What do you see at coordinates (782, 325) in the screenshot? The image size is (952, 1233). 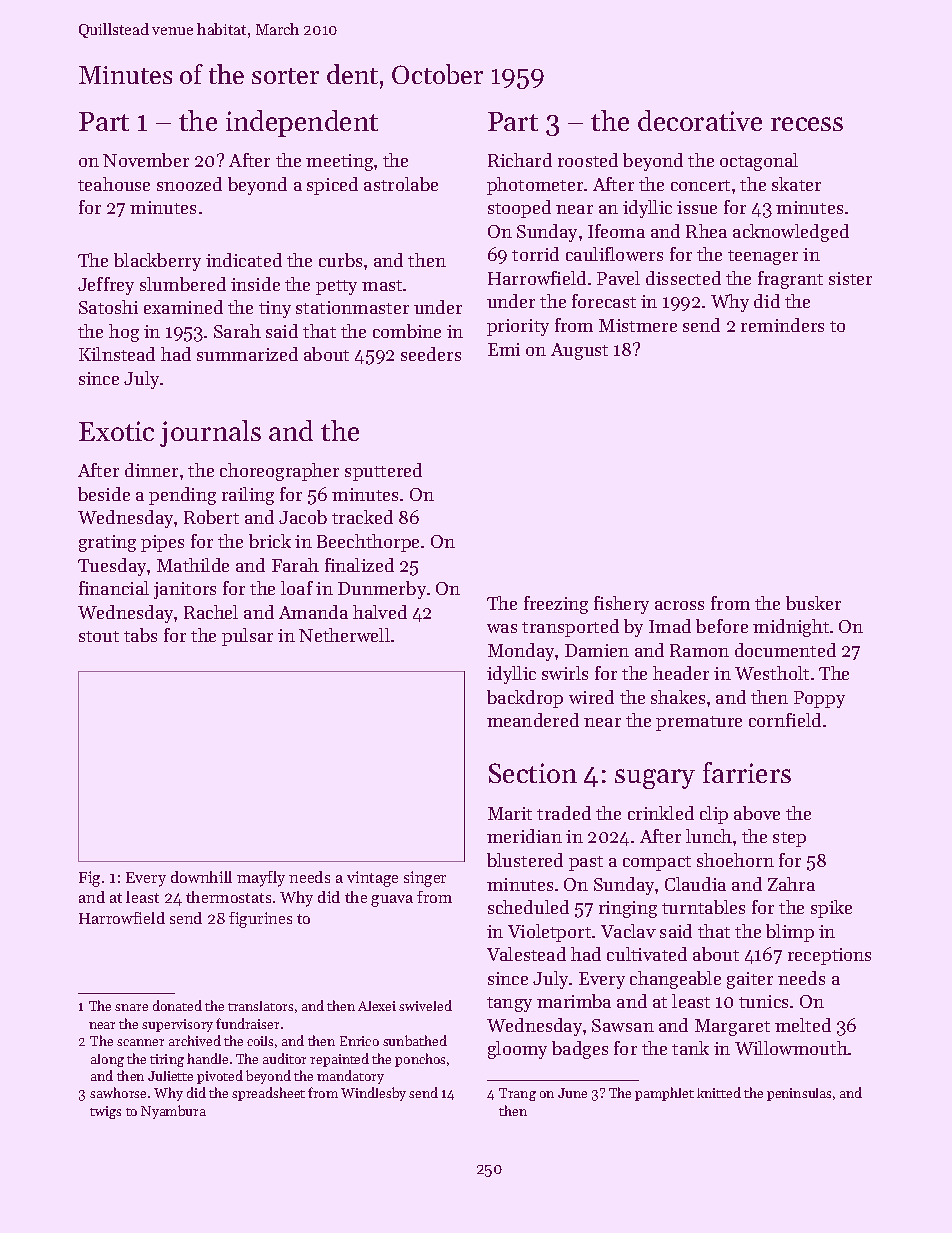 I see `reminders` at bounding box center [782, 325].
